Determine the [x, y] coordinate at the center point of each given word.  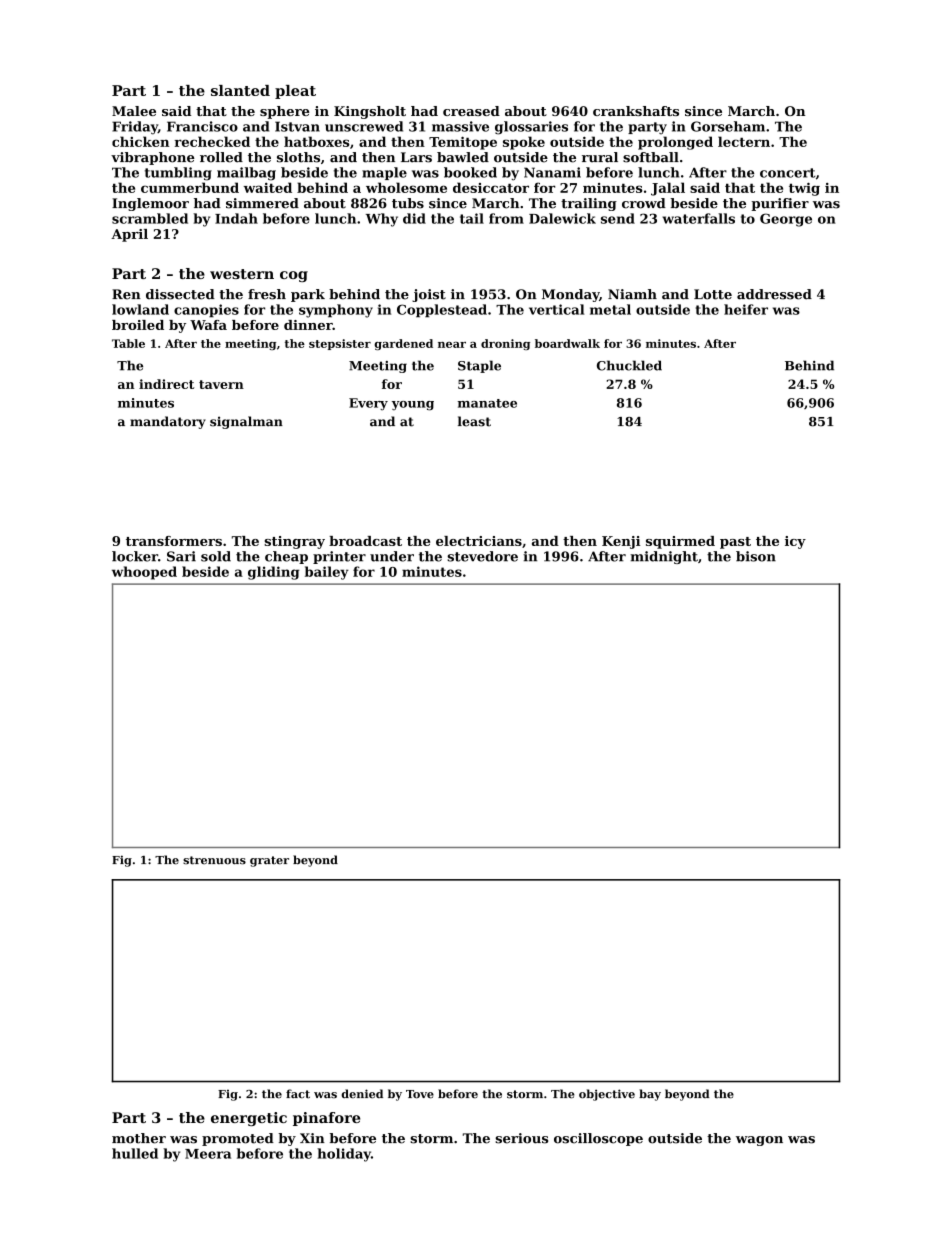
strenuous [214, 860]
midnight [664, 557]
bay [650, 1095]
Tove [420, 1094]
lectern [744, 141]
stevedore [482, 556]
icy [795, 542]
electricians [479, 541]
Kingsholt [370, 112]
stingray [294, 542]
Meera [208, 1154]
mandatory [168, 422]
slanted [240, 90]
